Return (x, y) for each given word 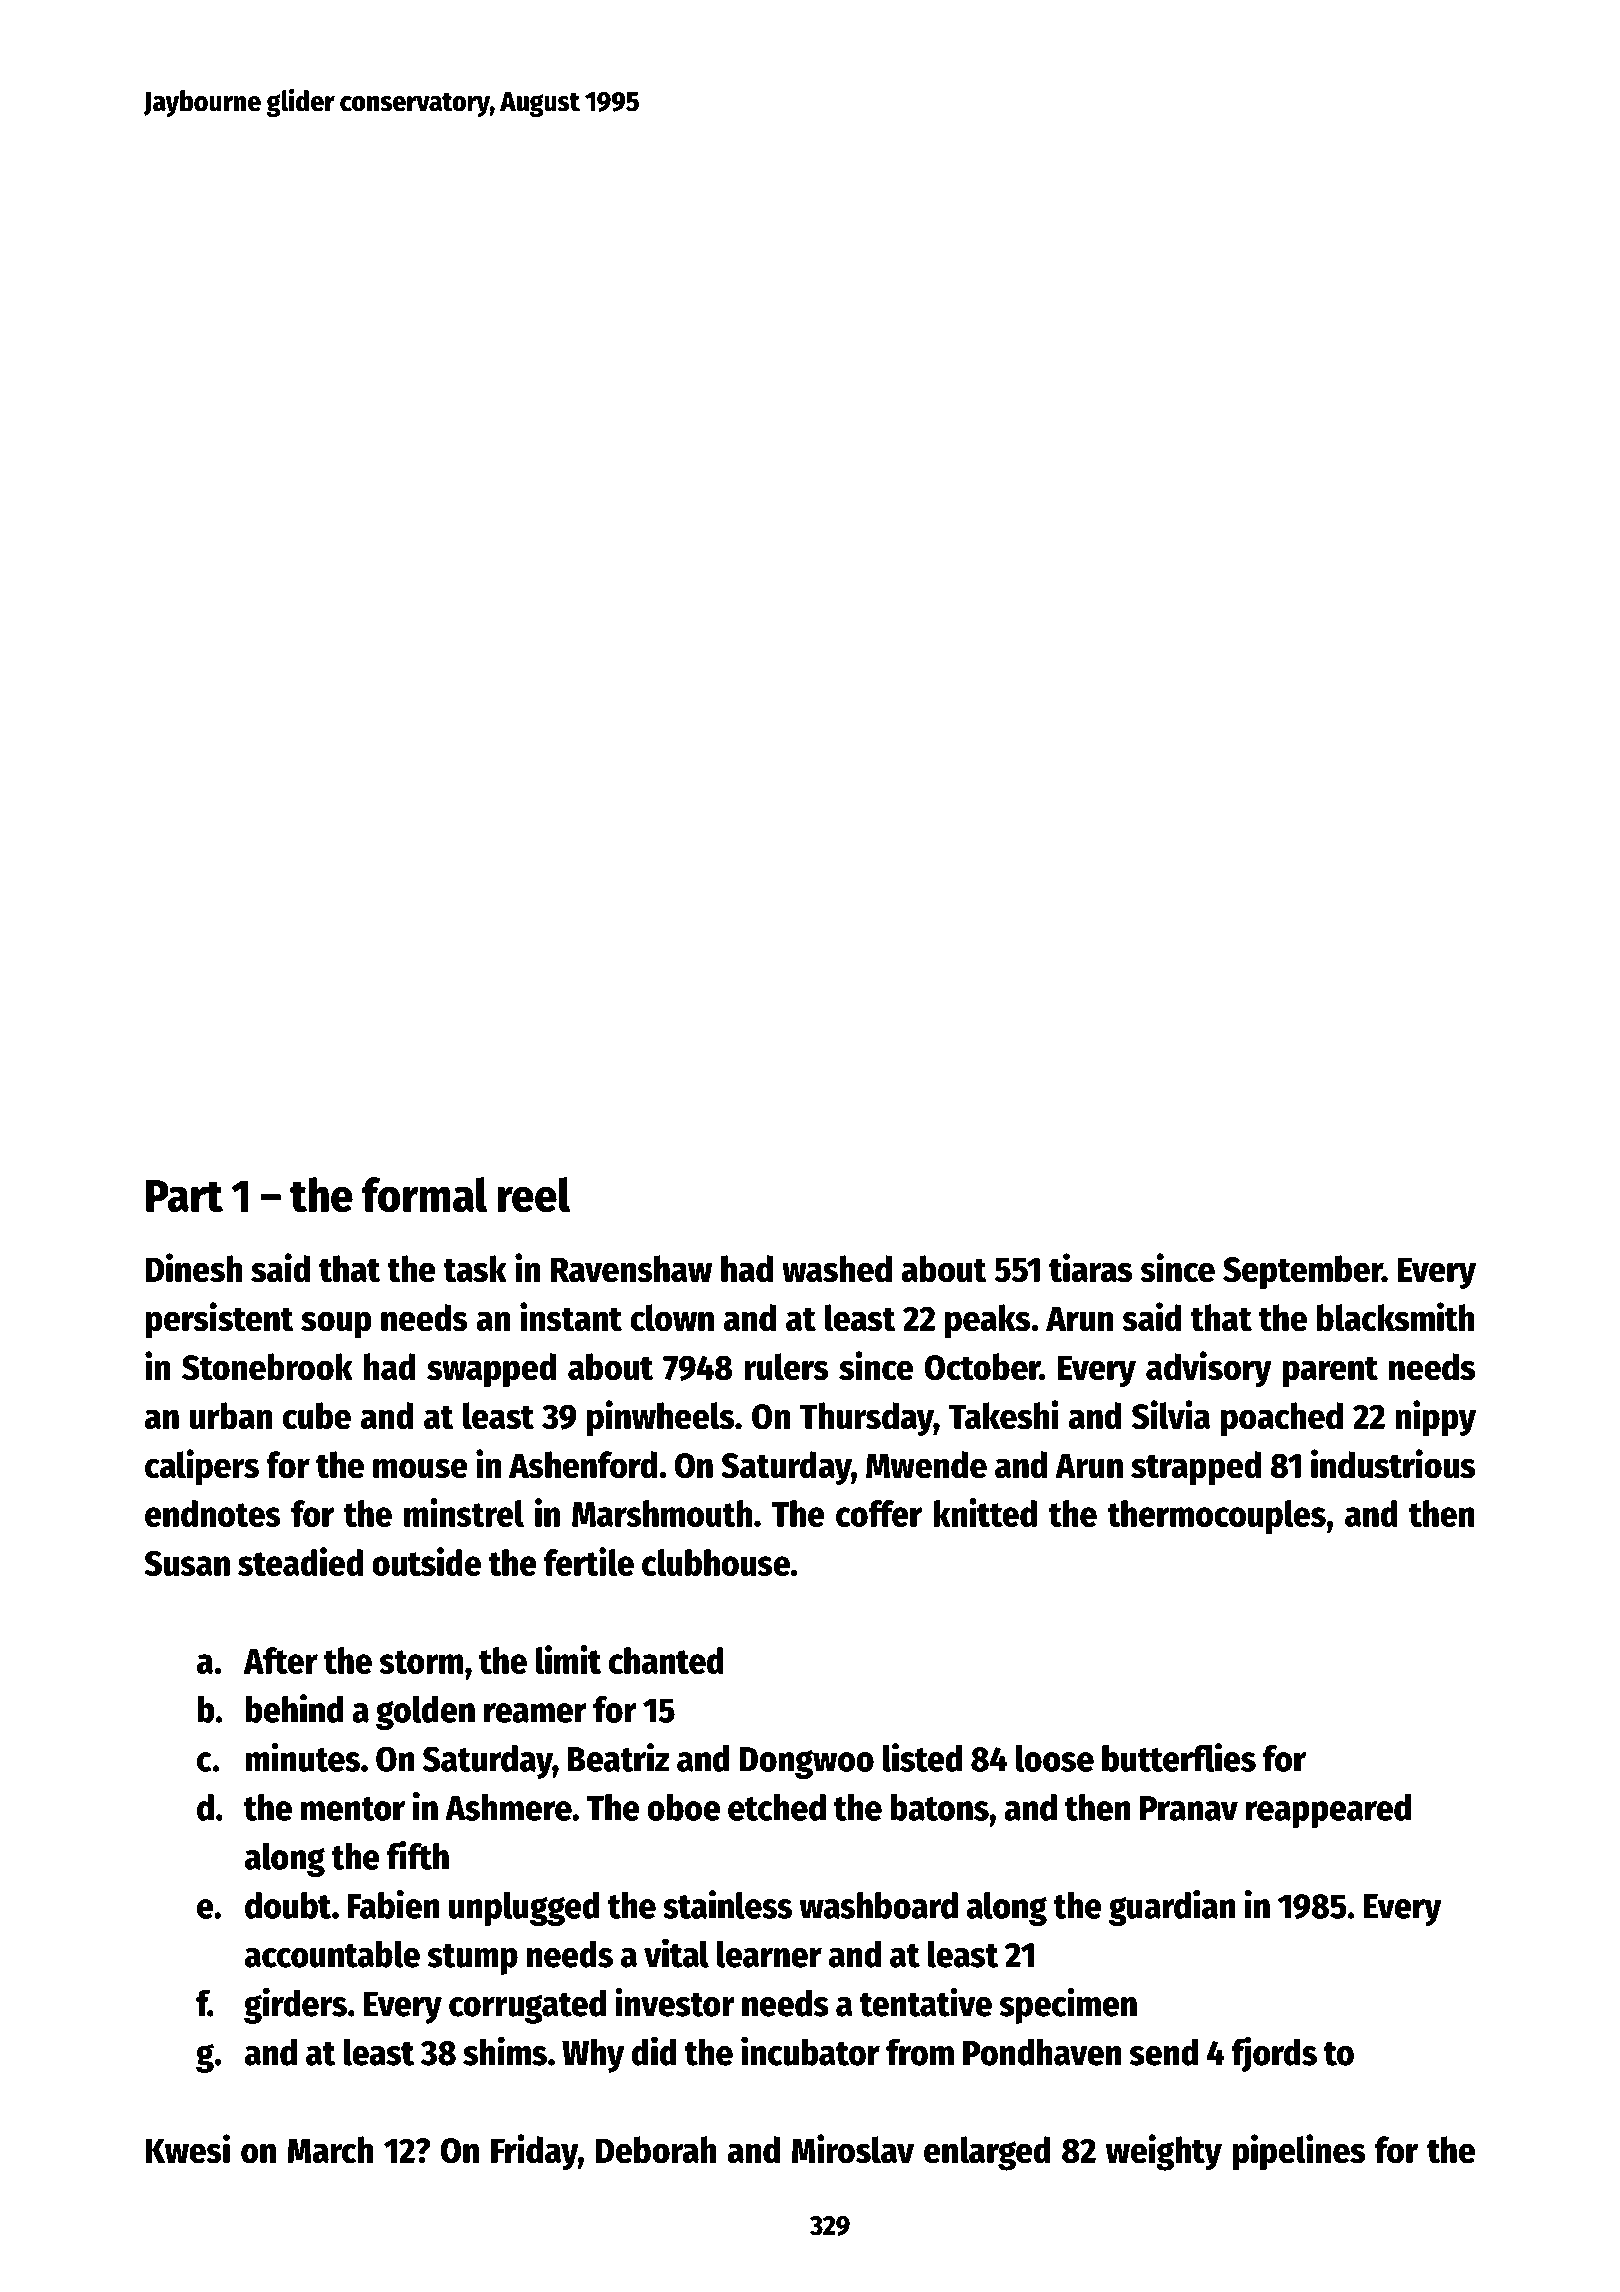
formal (424, 1195)
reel (533, 1195)
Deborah (656, 2150)
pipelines (1298, 2152)
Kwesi (188, 2149)
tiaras (1090, 1268)
